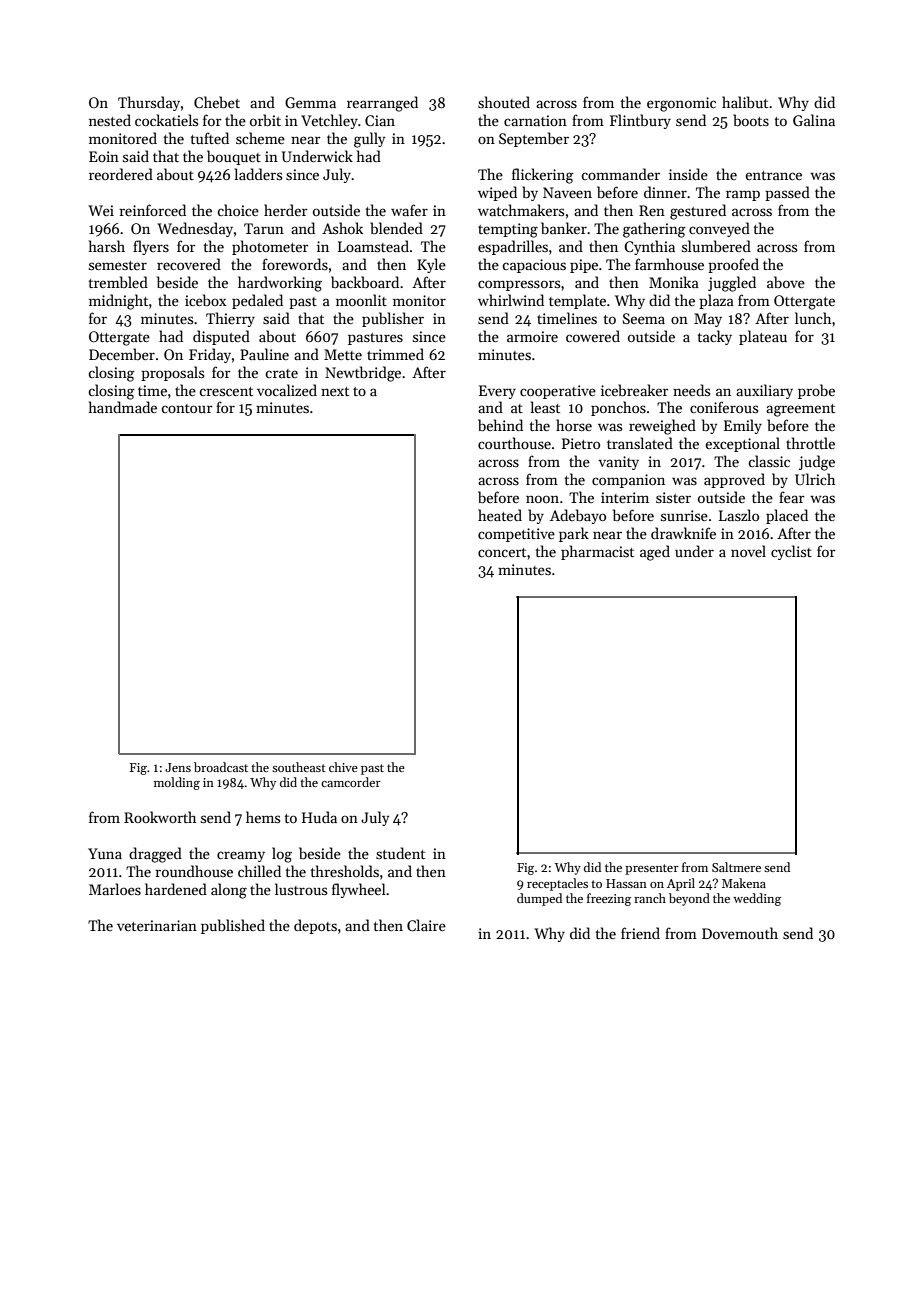 The height and width of the image is (1314, 924). Describe the element at coordinates (502, 552) in the image. I see `concert` at that location.
